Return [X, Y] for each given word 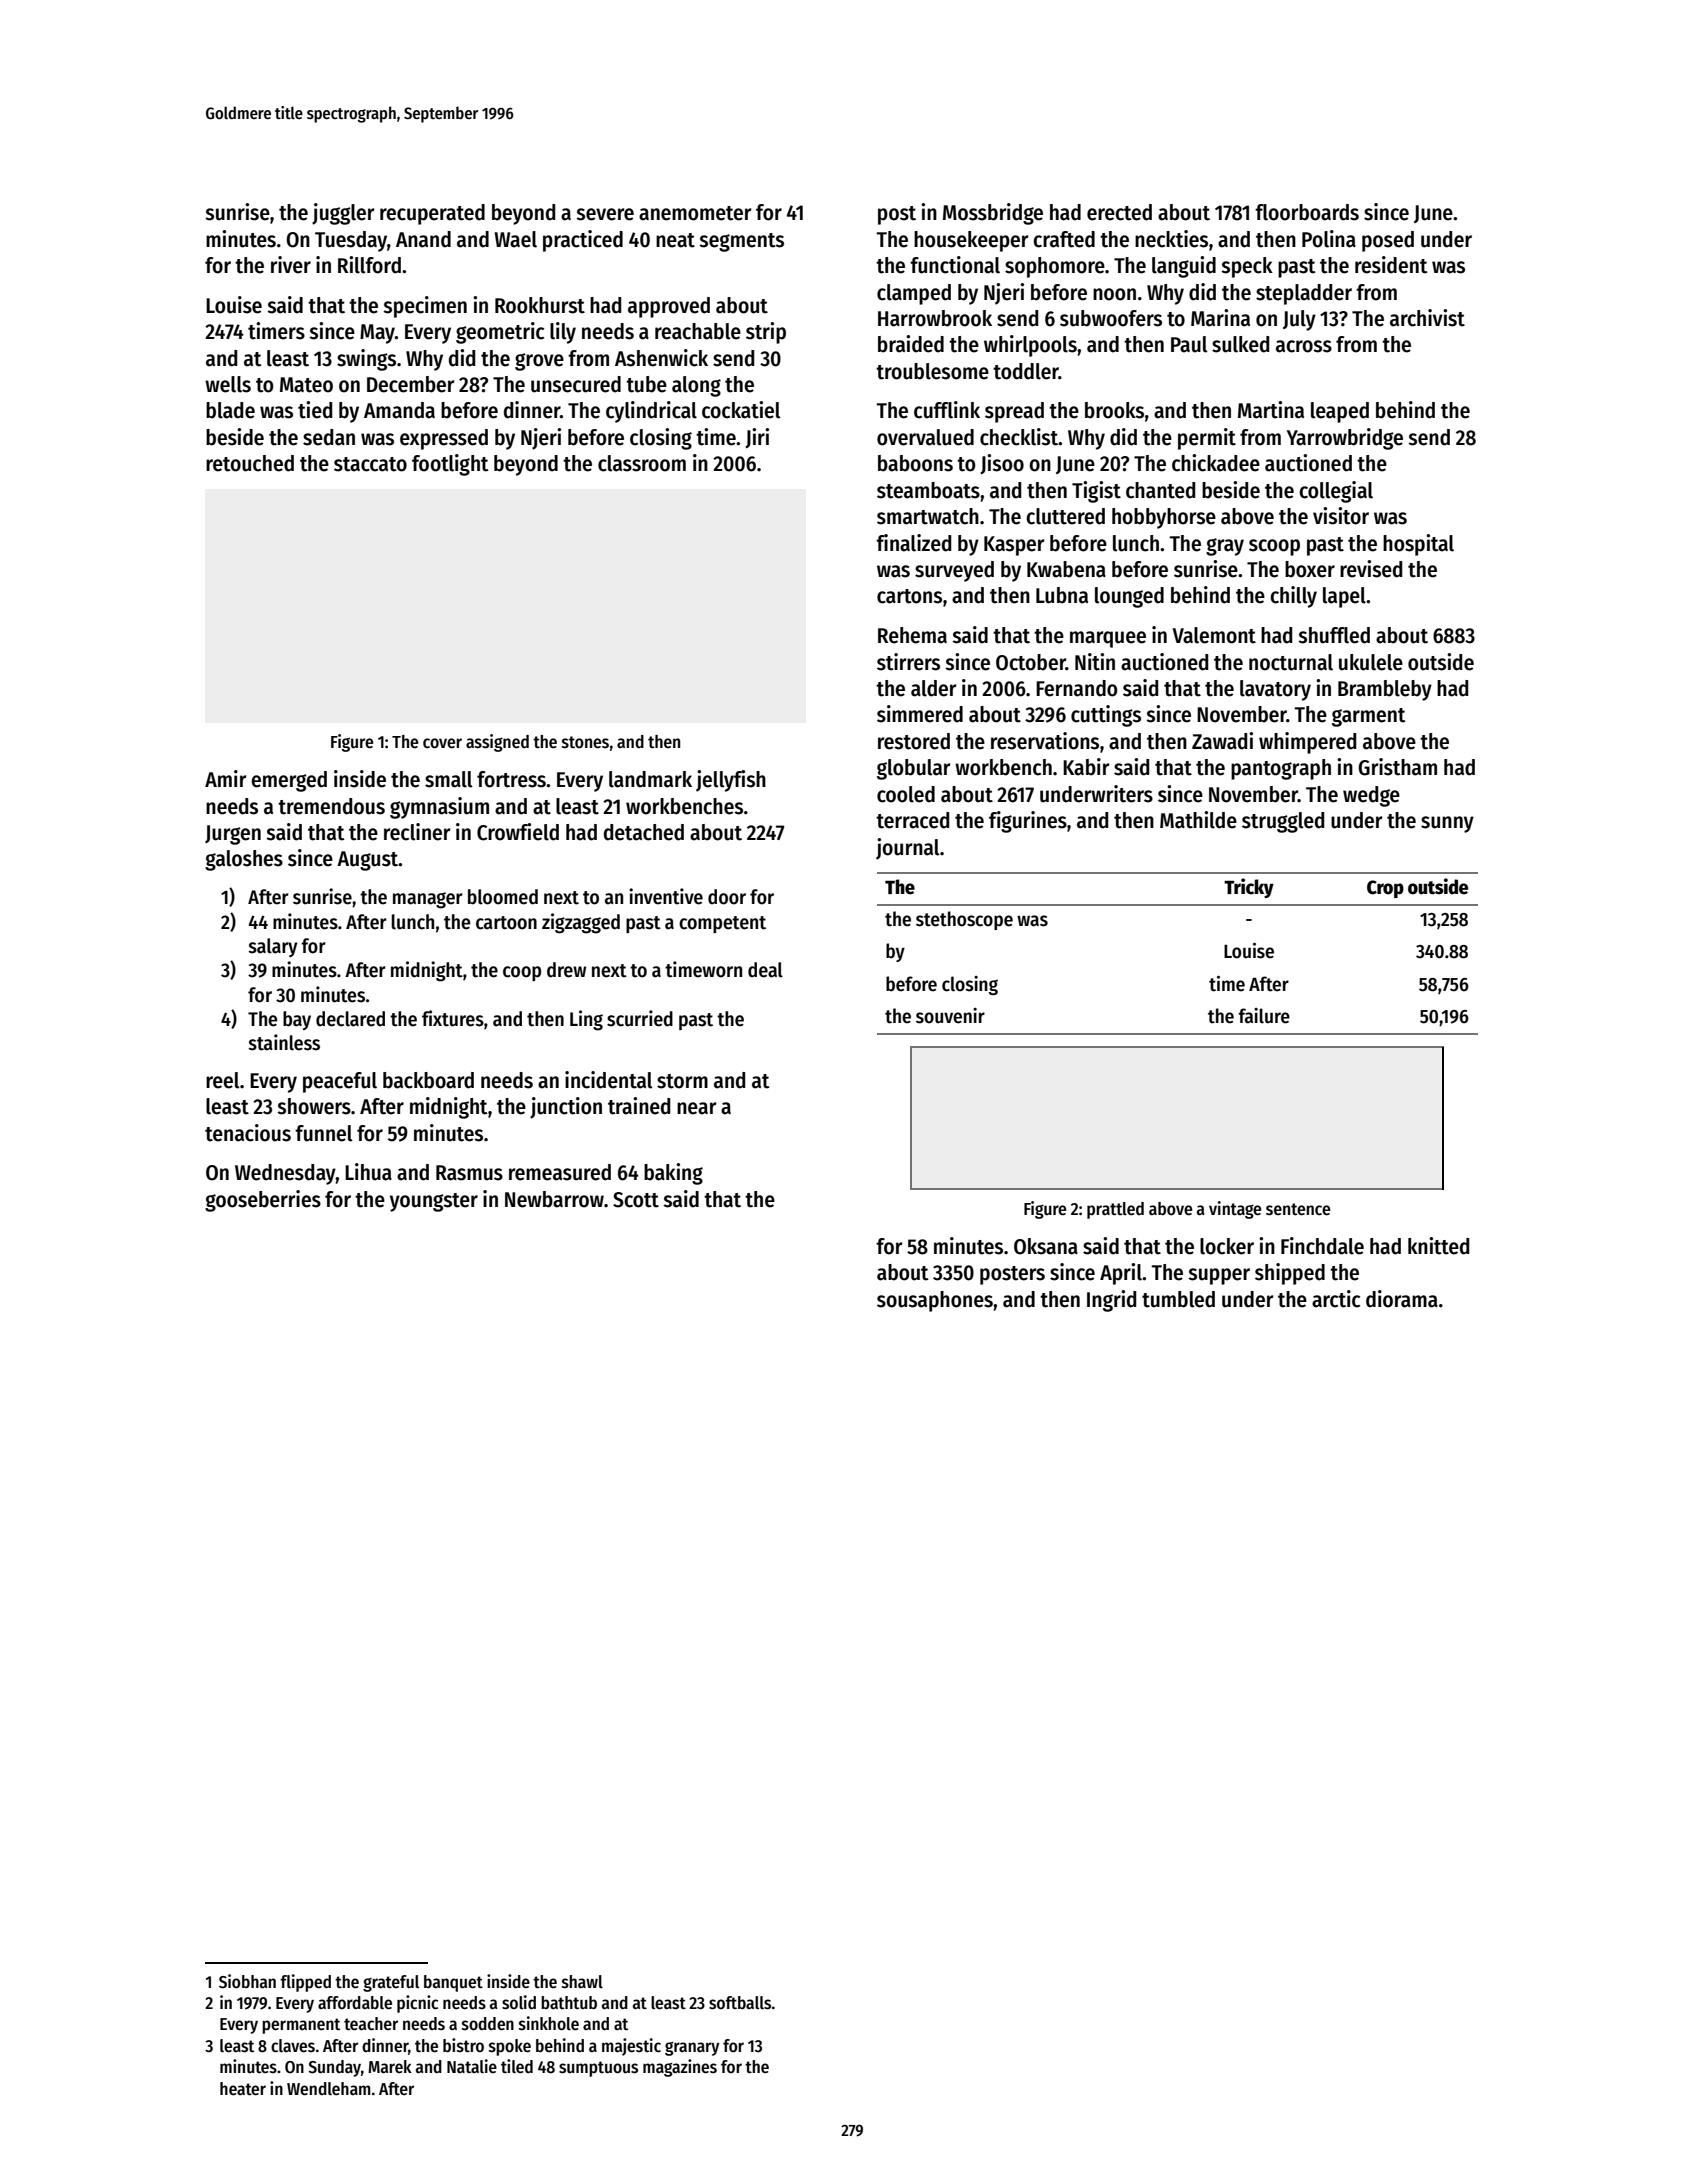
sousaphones [935, 1301]
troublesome [932, 371]
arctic [1336, 1299]
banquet [453, 1983]
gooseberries [263, 1201]
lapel [1344, 597]
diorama [1402, 1299]
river [291, 265]
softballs [740, 2003]
